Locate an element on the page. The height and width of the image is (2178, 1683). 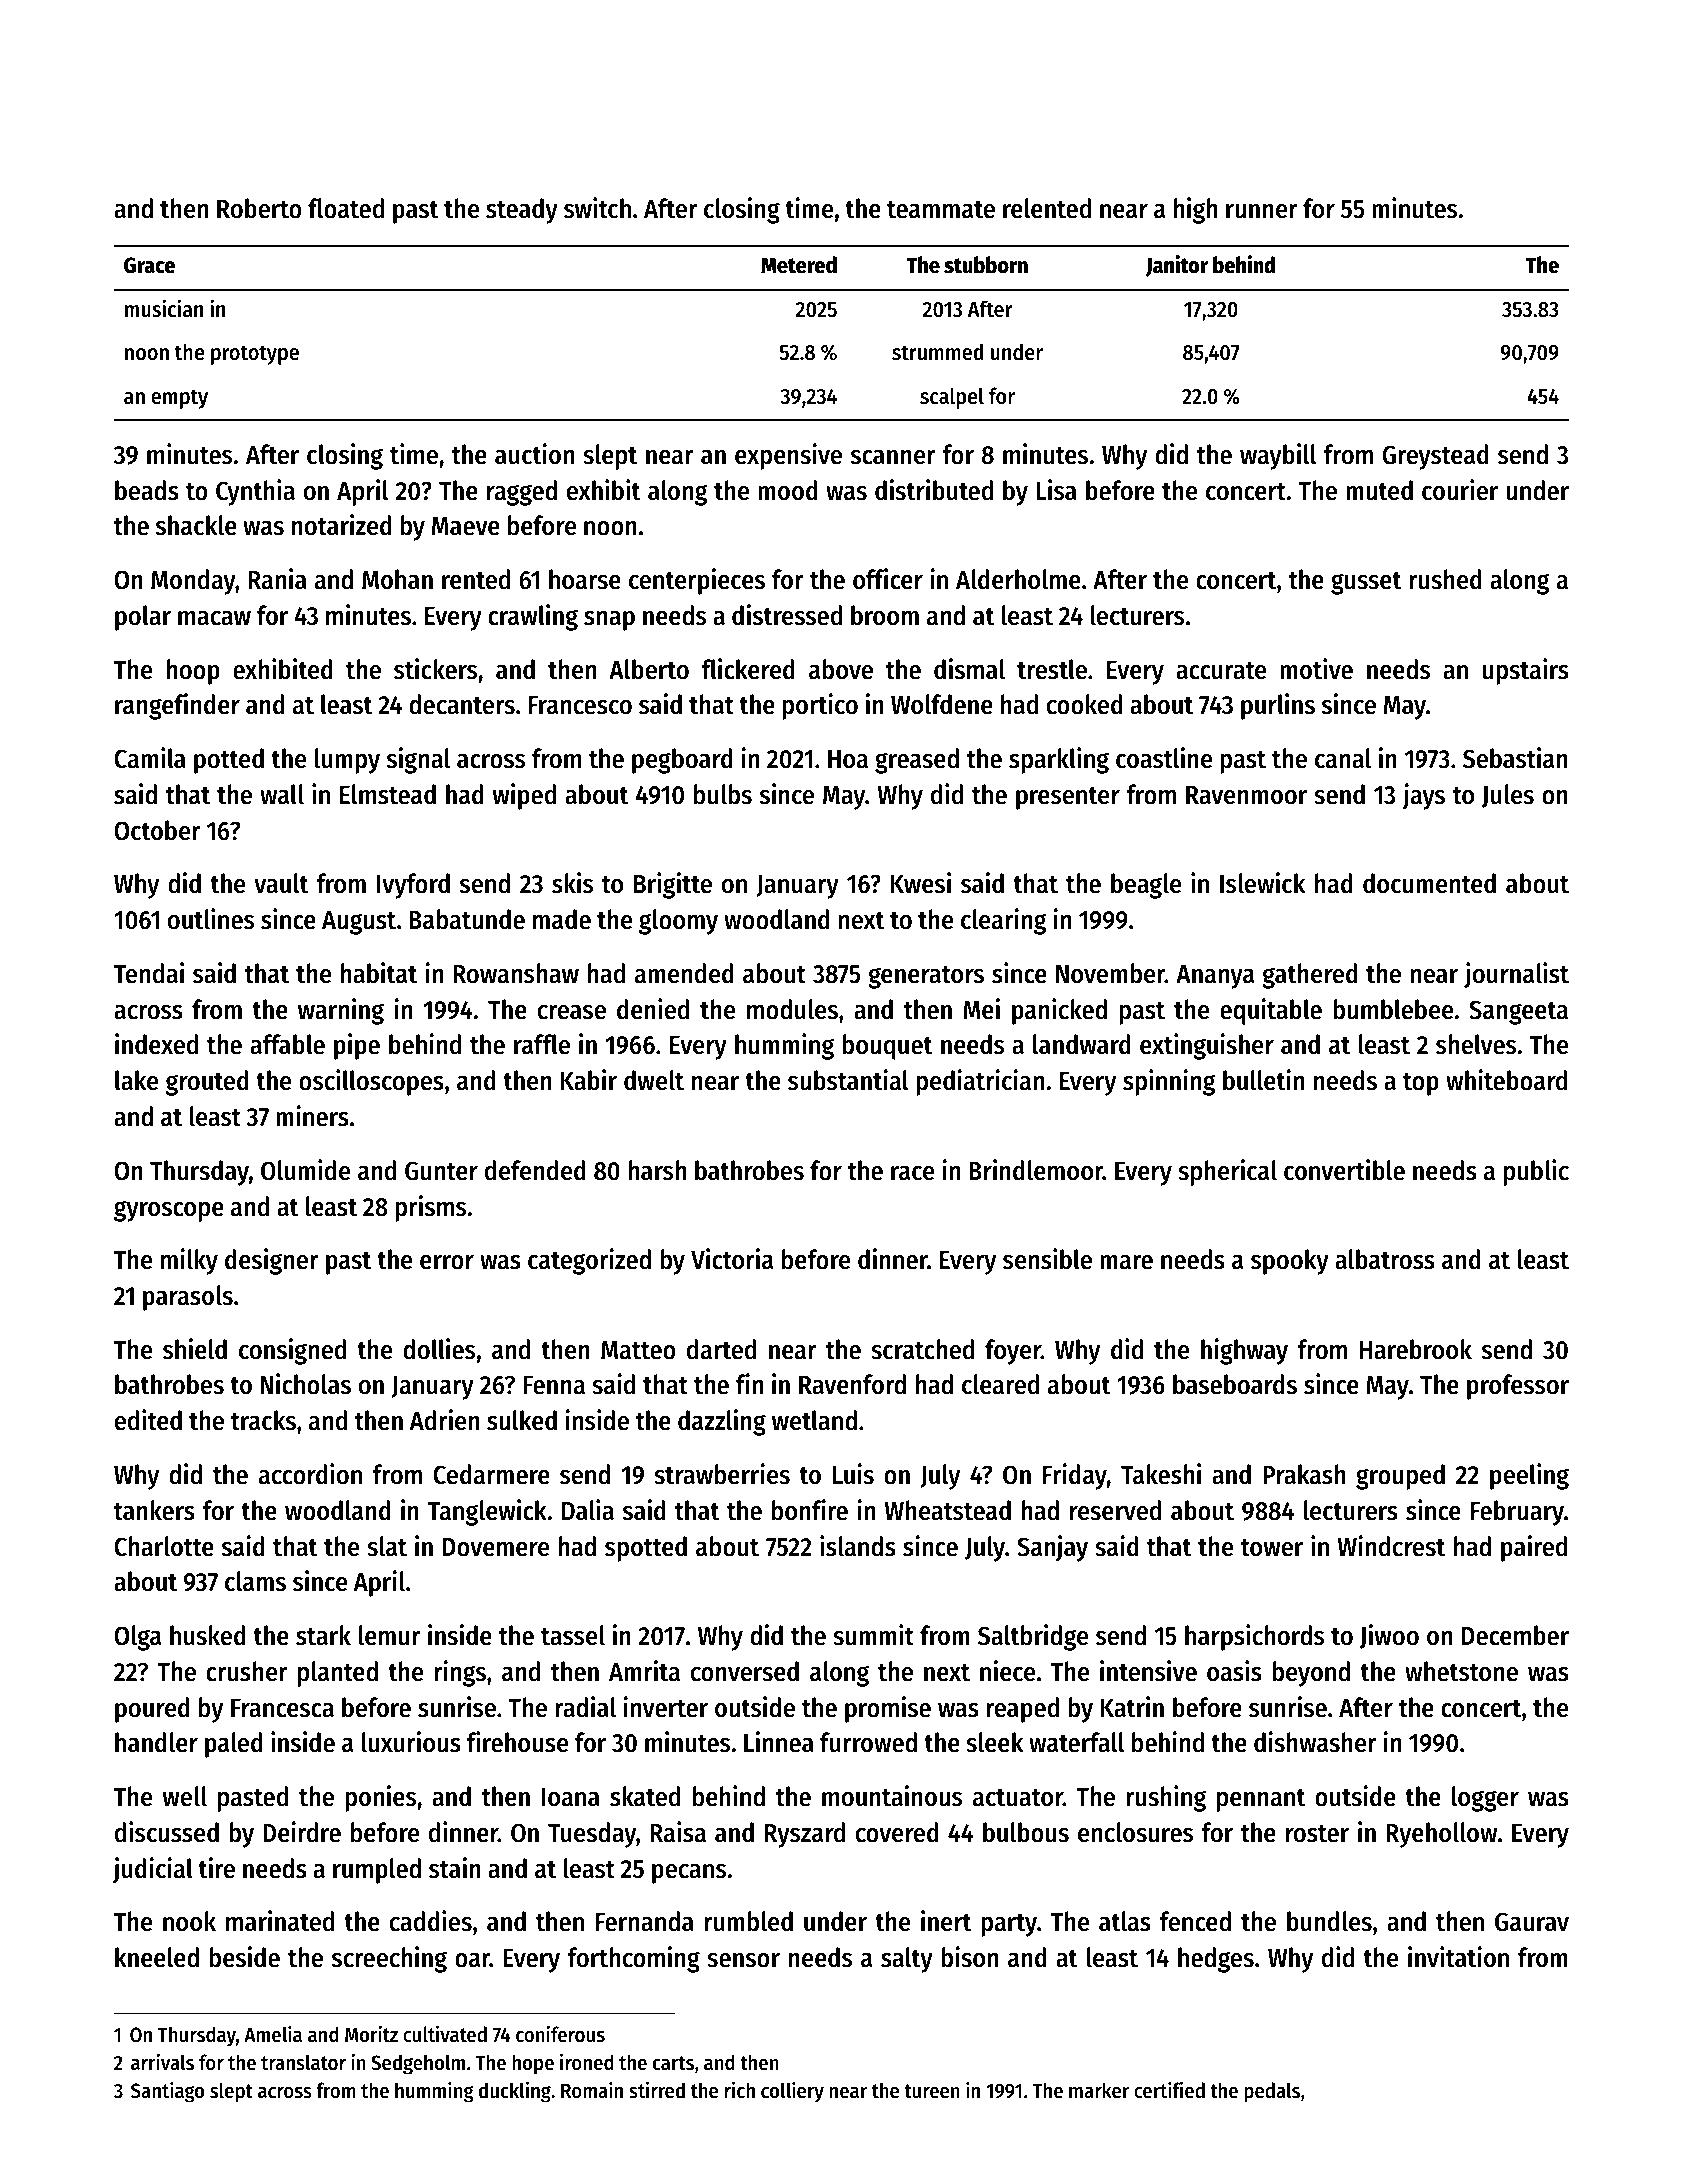
beagle is located at coordinates (1146, 886).
